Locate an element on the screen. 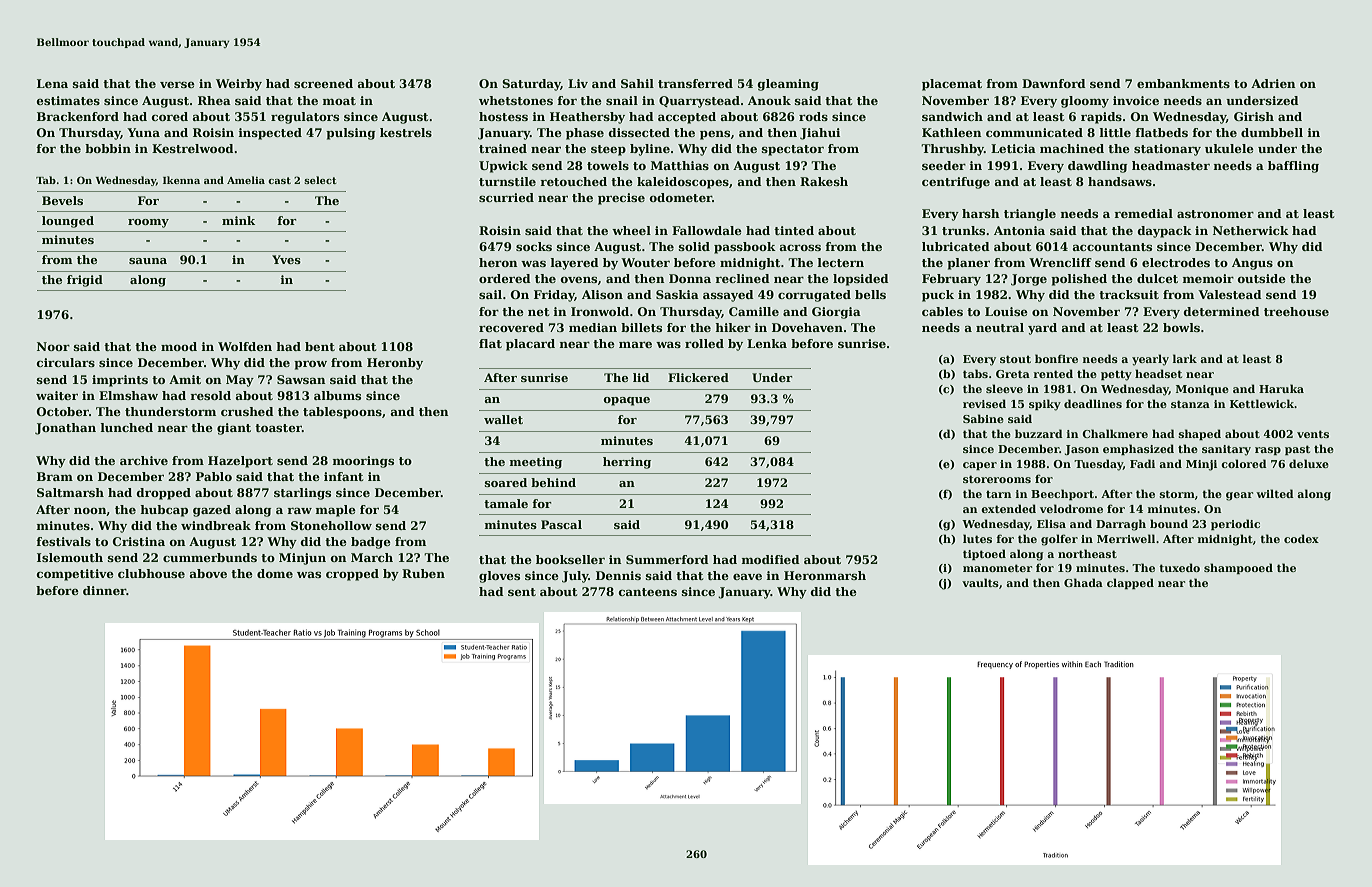 Image resolution: width=1372 pixels, height=887 pixels. lark is located at coordinates (1185, 358).
